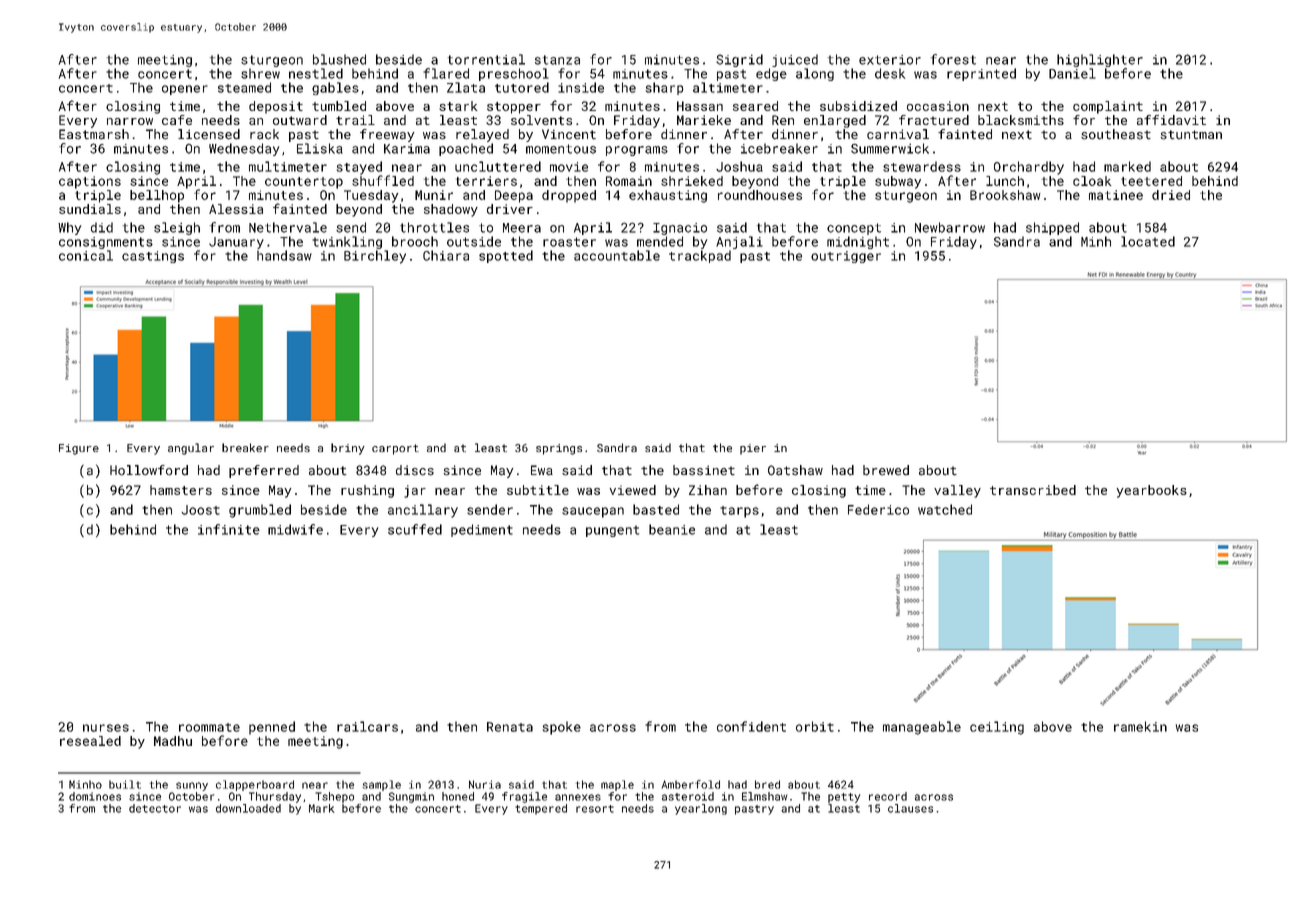  Describe the element at coordinates (102, 227) in the page. I see `did` at that location.
